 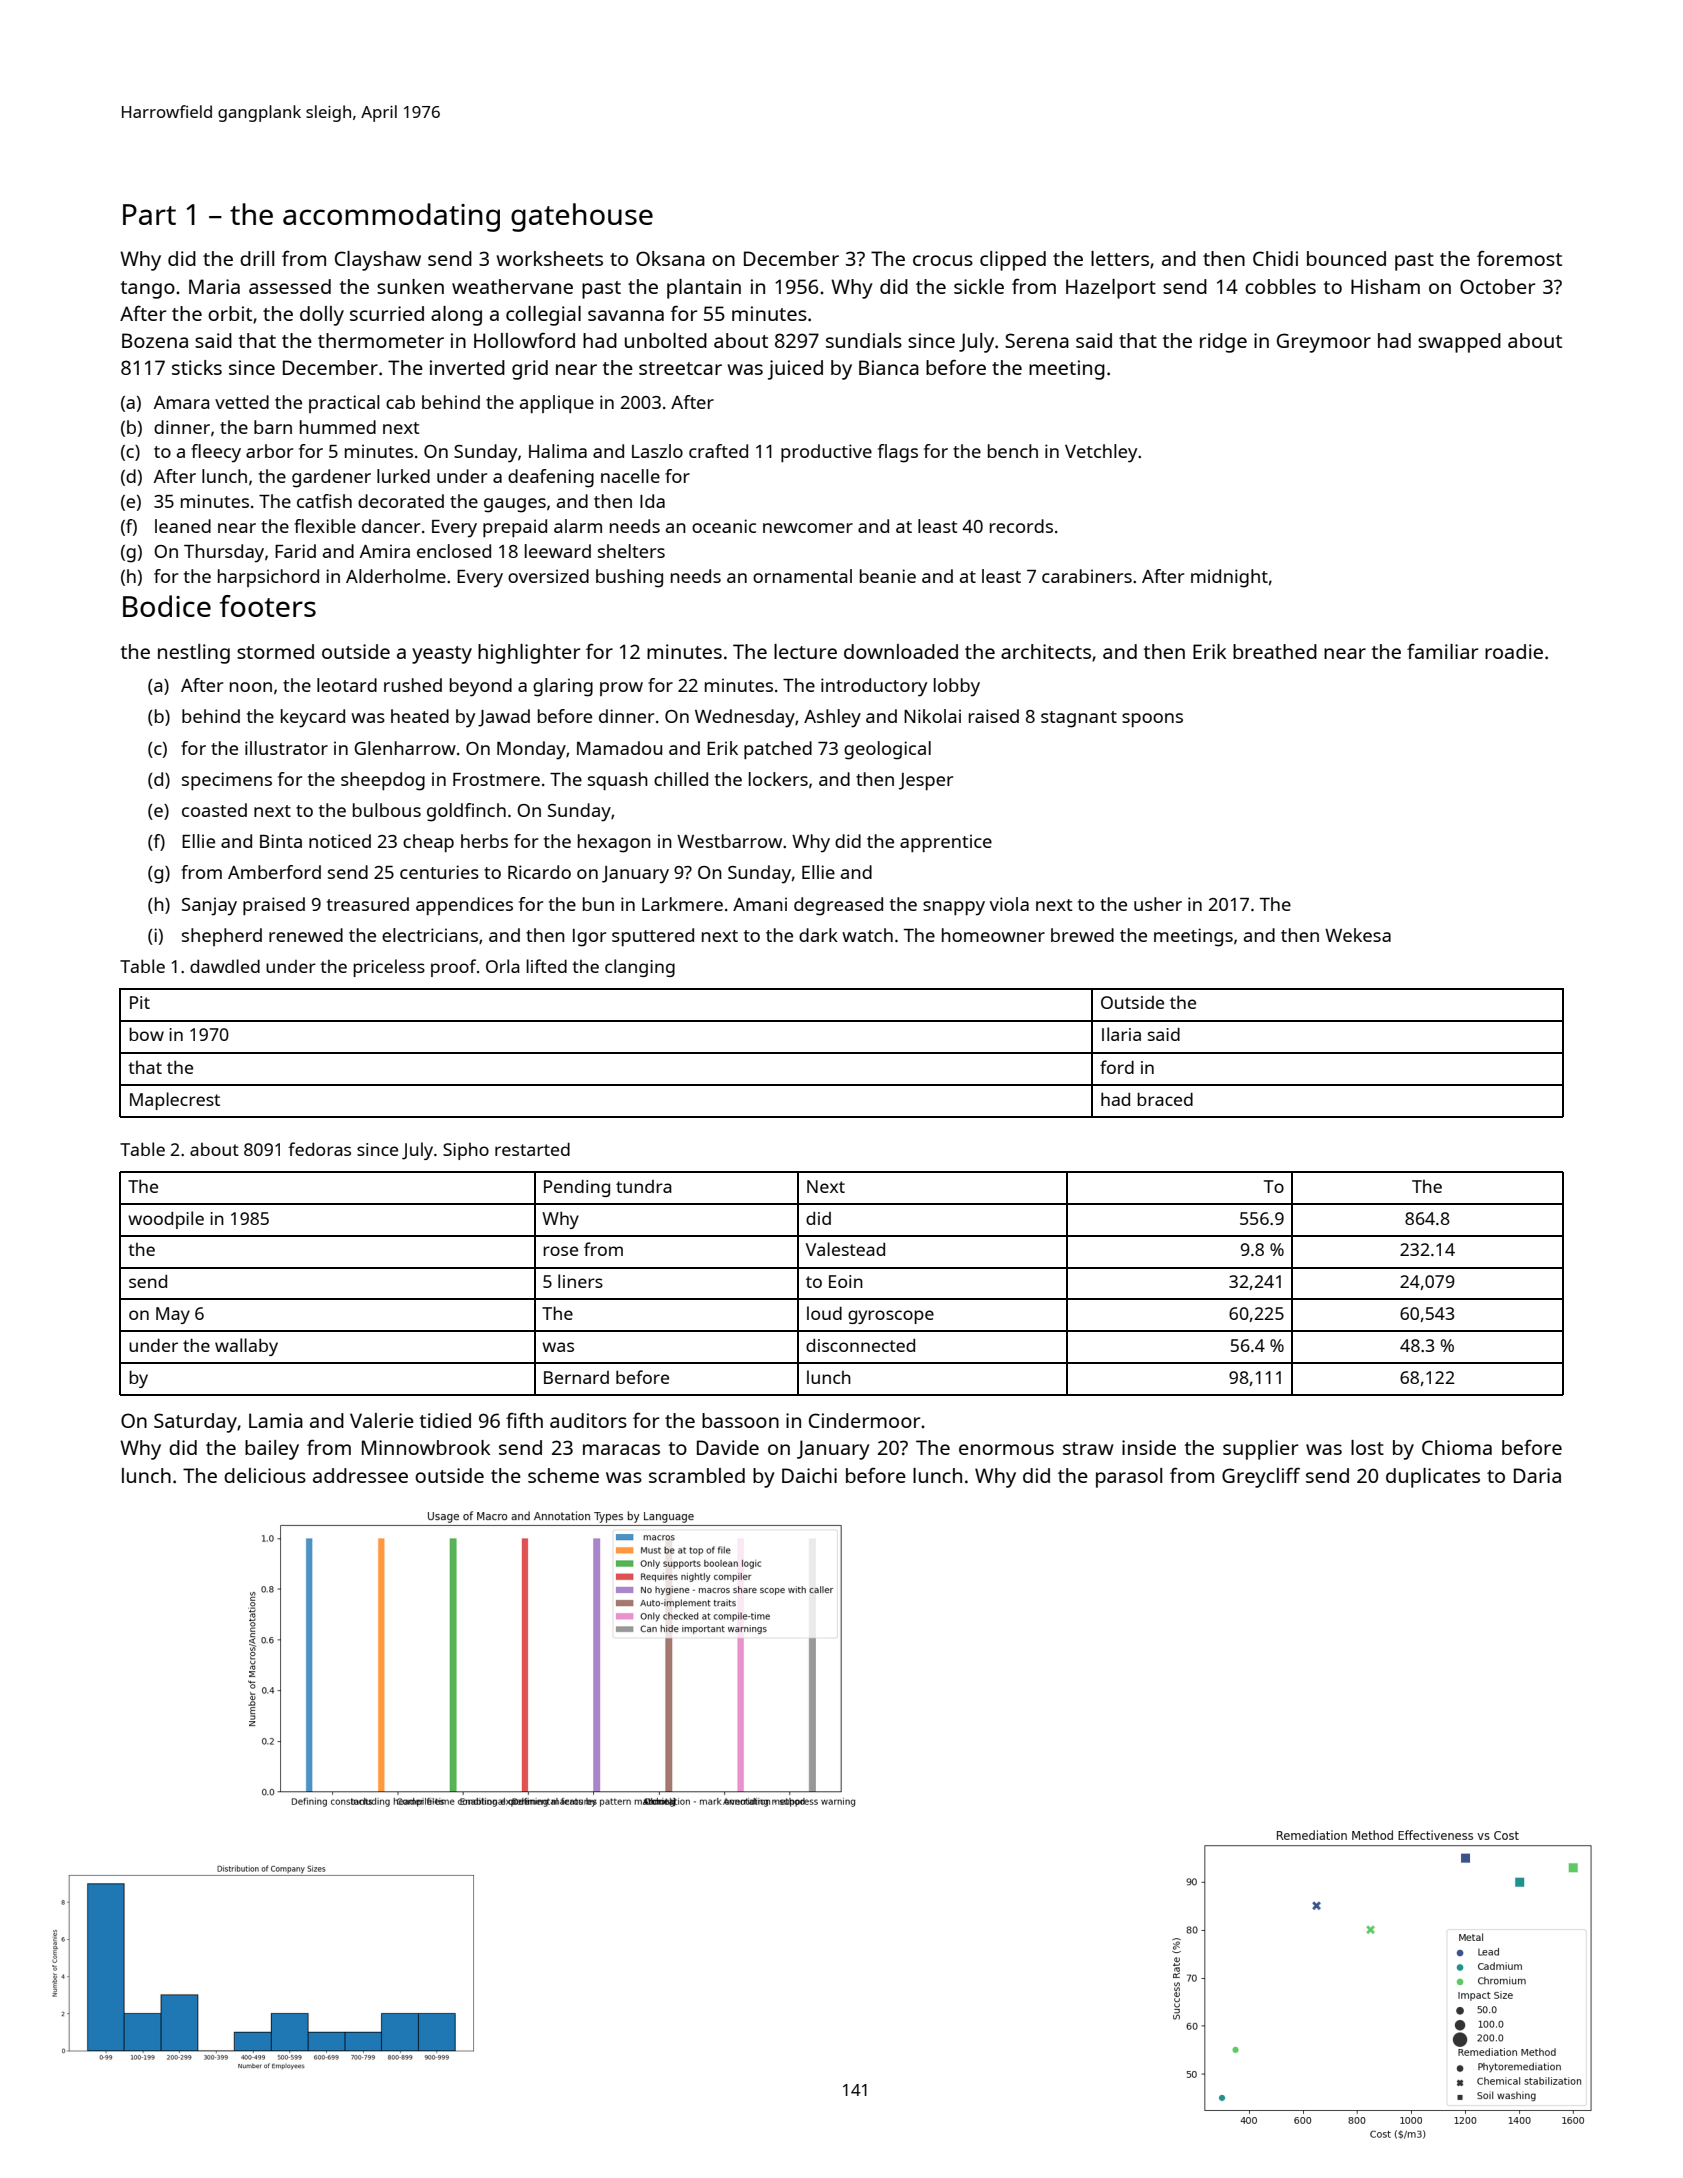 I want to click on Oksana, so click(x=670, y=258).
